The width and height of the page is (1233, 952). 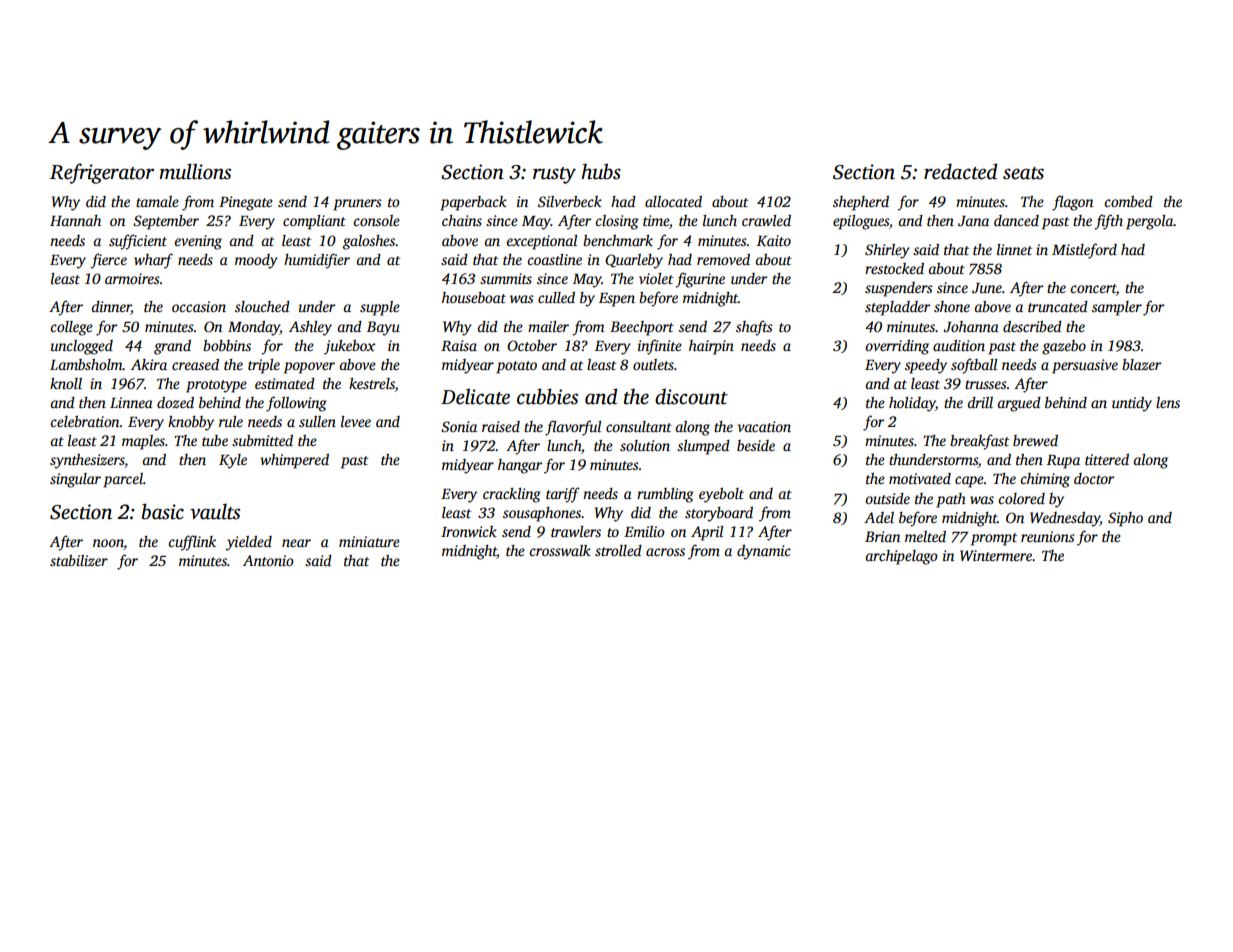 What do you see at coordinates (691, 396) in the page?
I see `discount` at bounding box center [691, 396].
